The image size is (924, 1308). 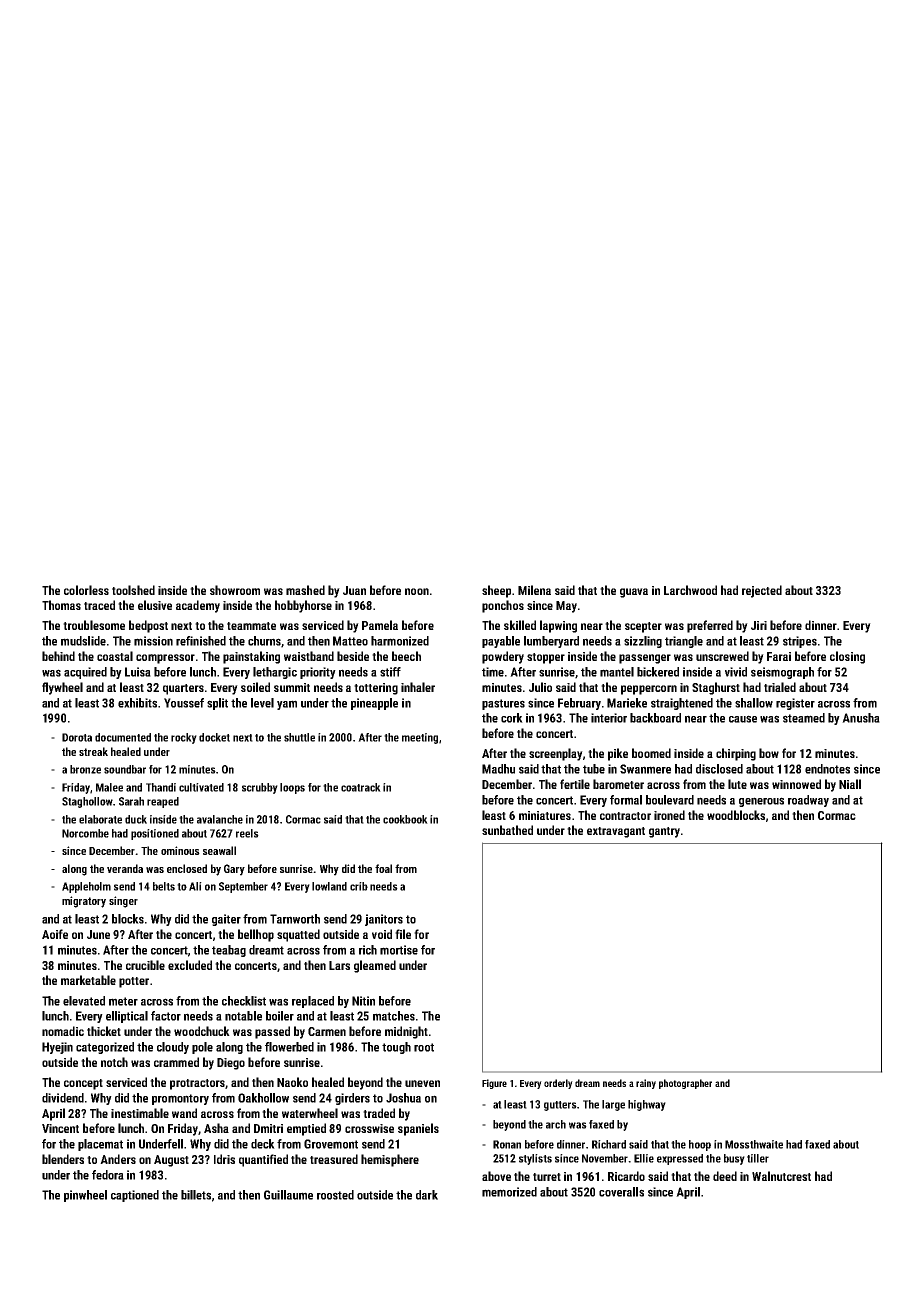 I want to click on enclosed, so click(x=187, y=868).
